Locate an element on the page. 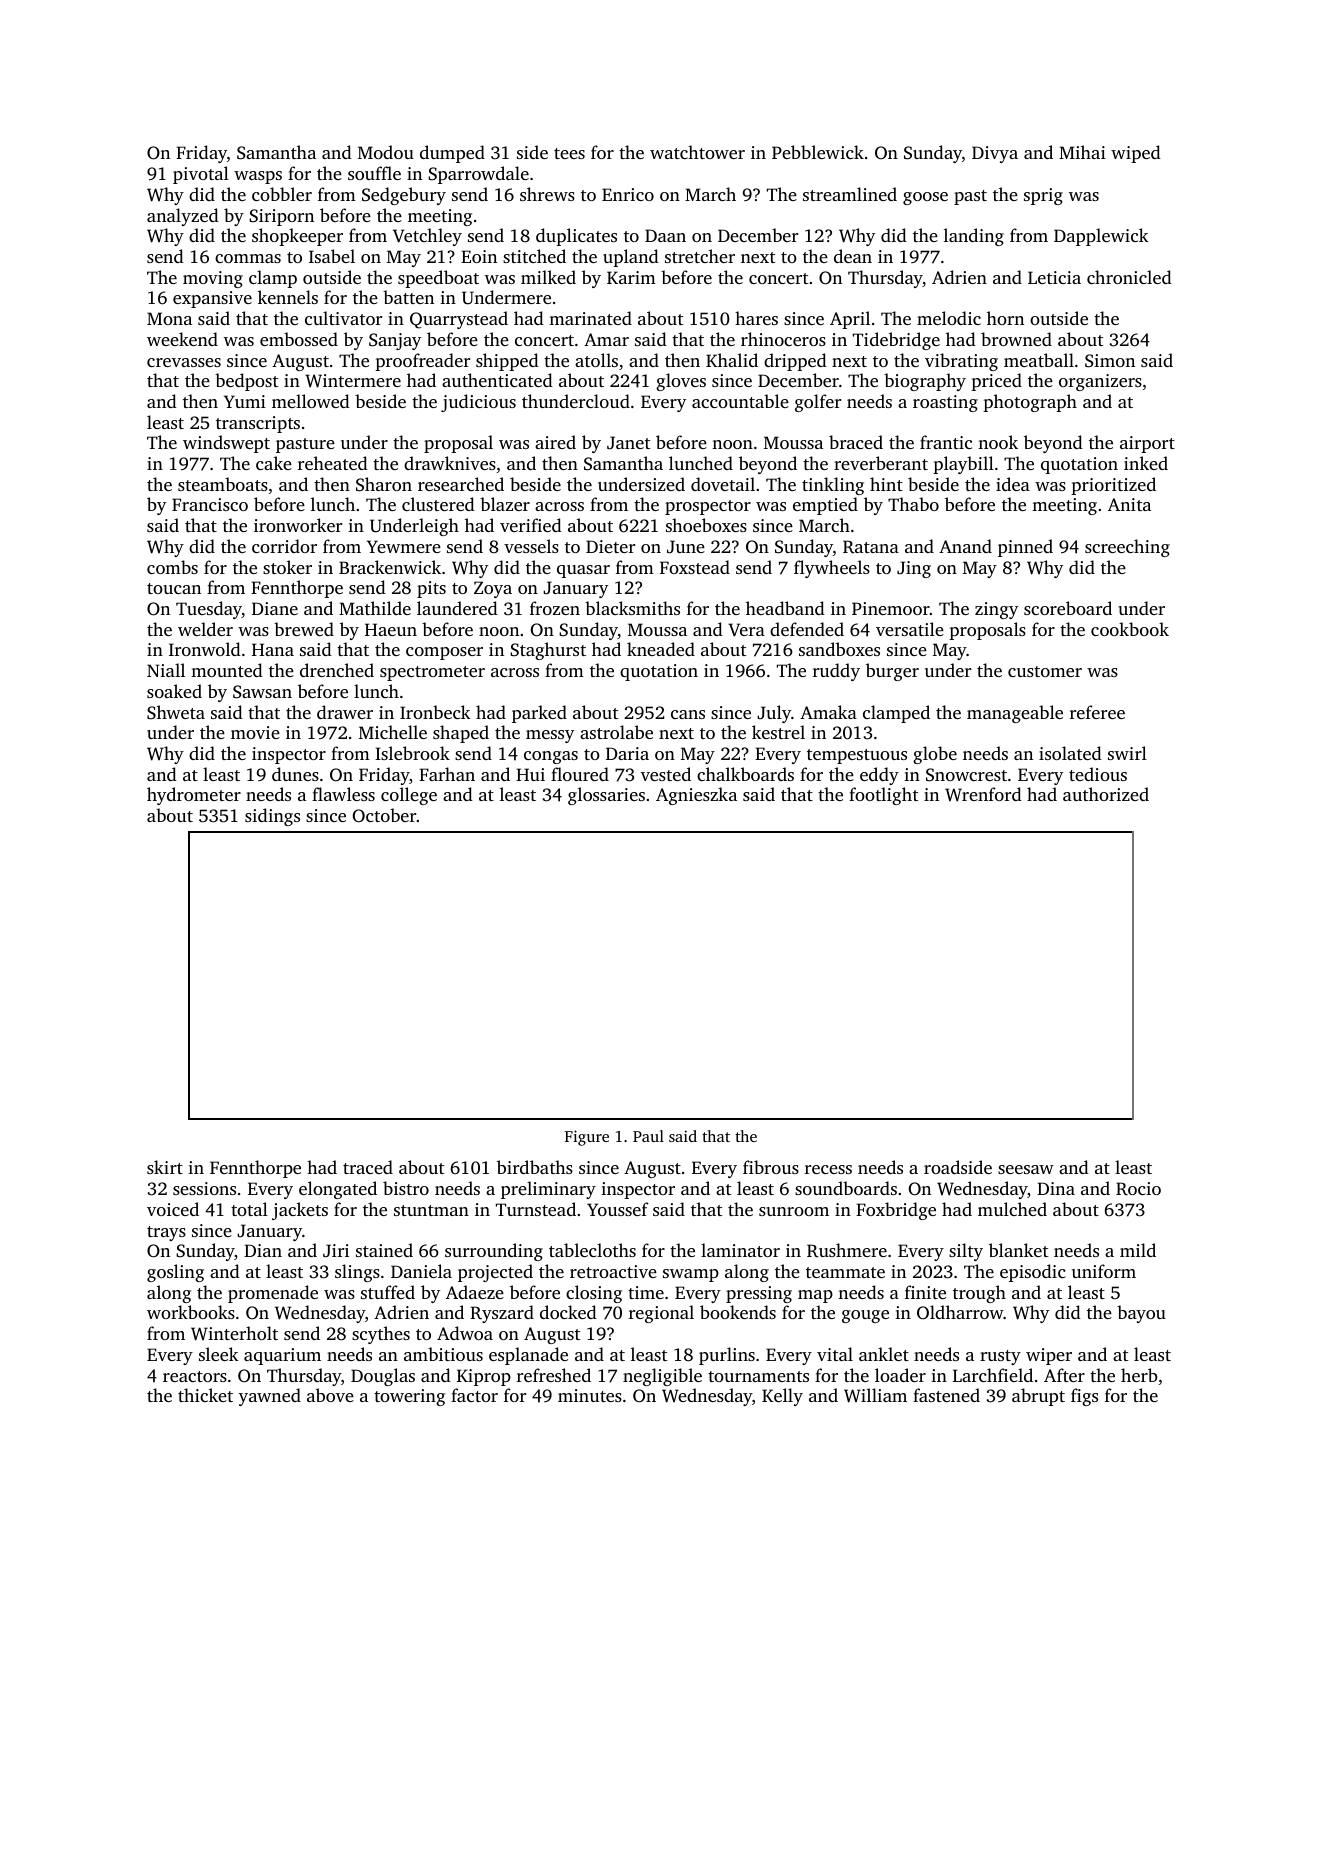 This image has height=1870, width=1322. Wrenford is located at coordinates (983, 794).
